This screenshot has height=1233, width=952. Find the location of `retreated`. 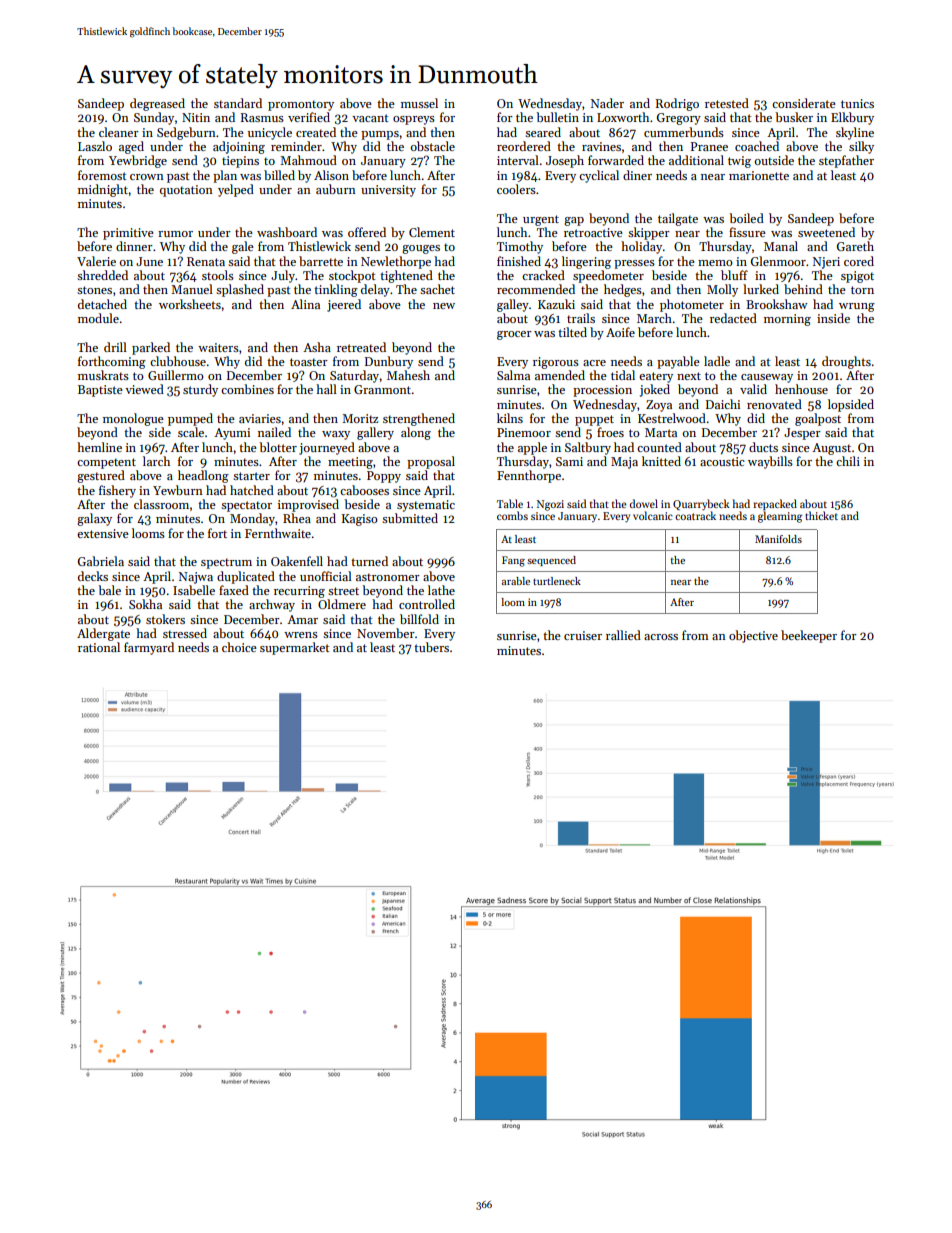

retreated is located at coordinates (361, 347).
